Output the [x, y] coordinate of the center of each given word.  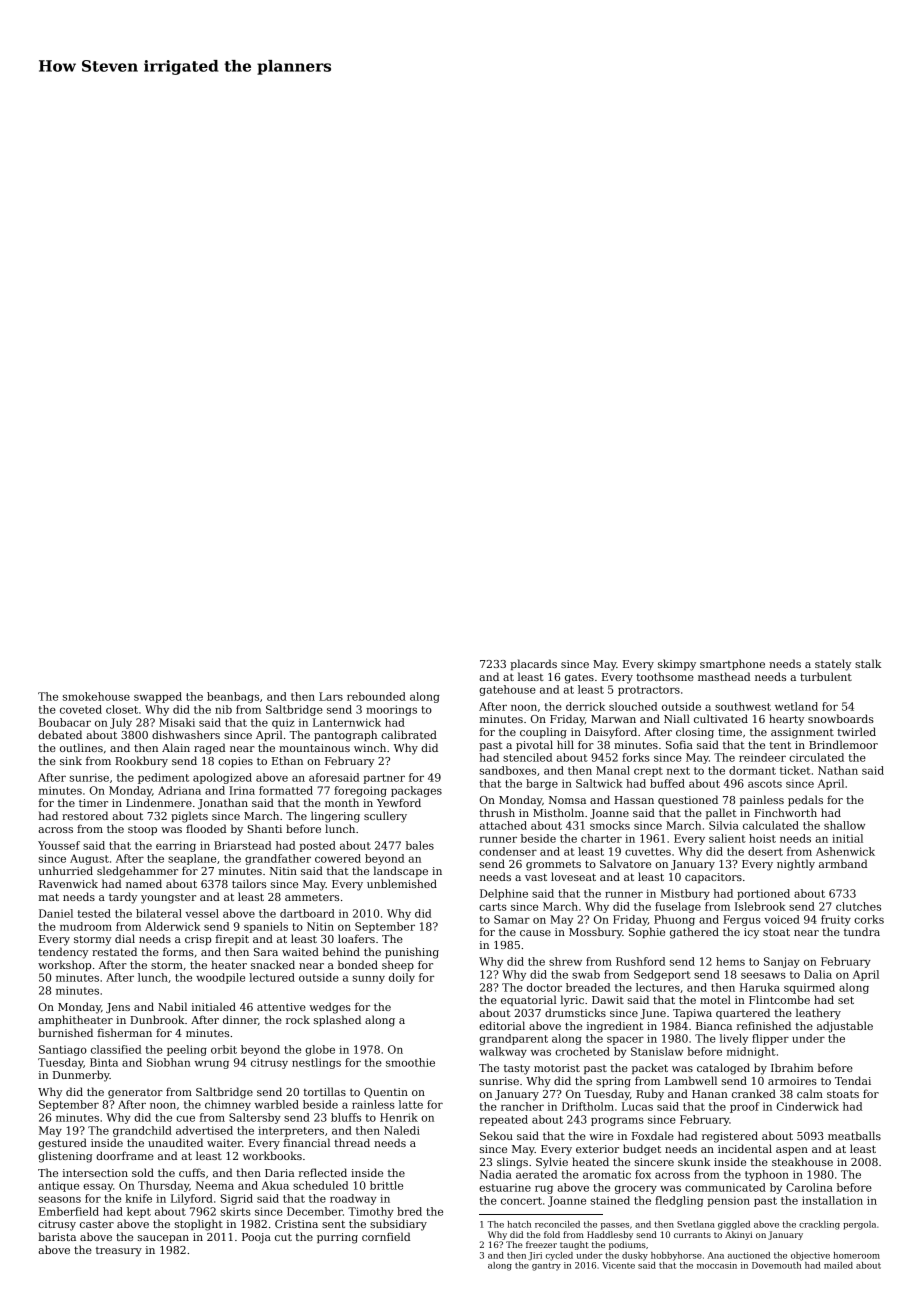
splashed [337, 1020]
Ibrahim [792, 1067]
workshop [64, 965]
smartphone [732, 664]
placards [533, 664]
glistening [65, 1157]
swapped [158, 697]
